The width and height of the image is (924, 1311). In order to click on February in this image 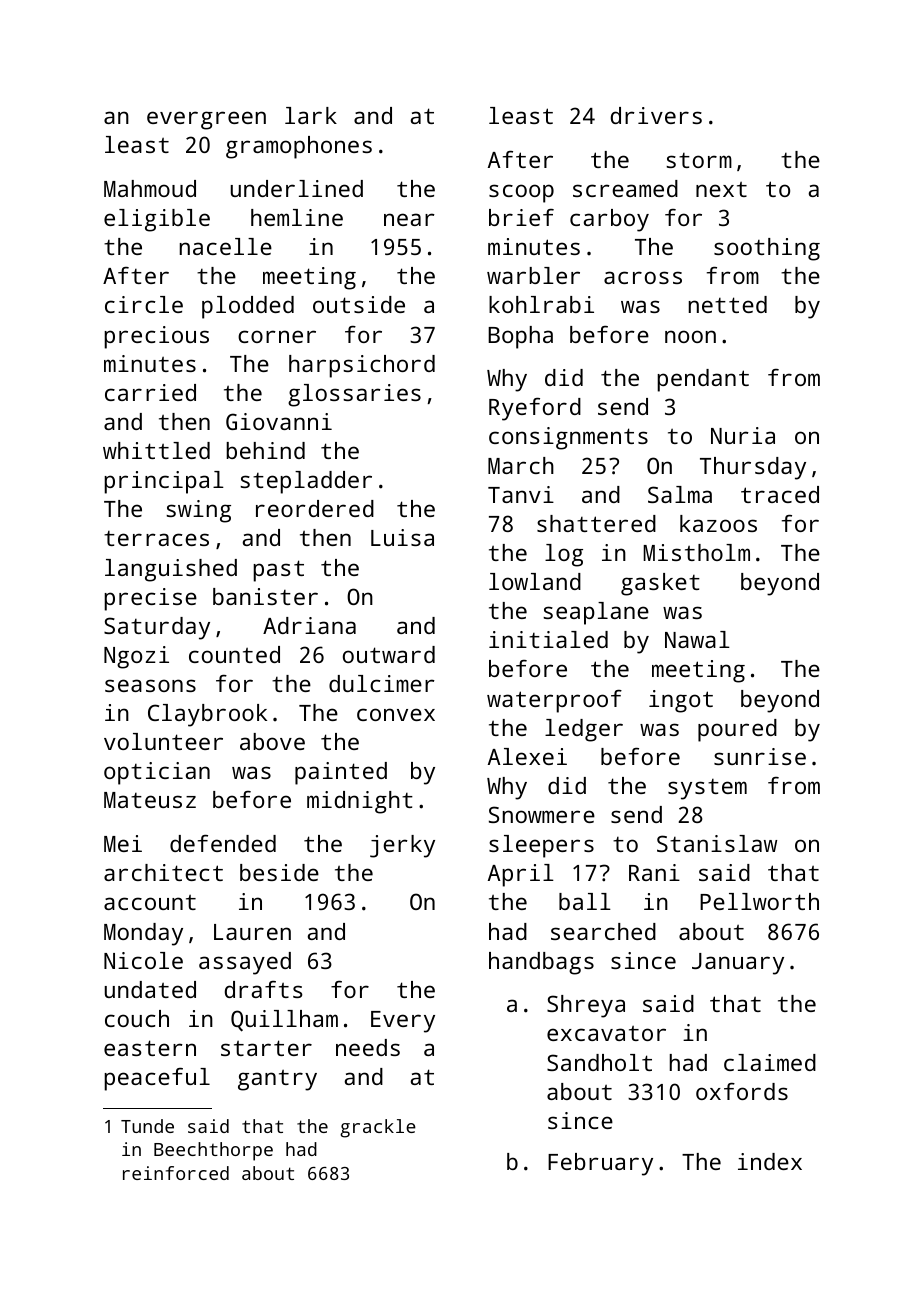, I will do `click(600, 1164)`.
